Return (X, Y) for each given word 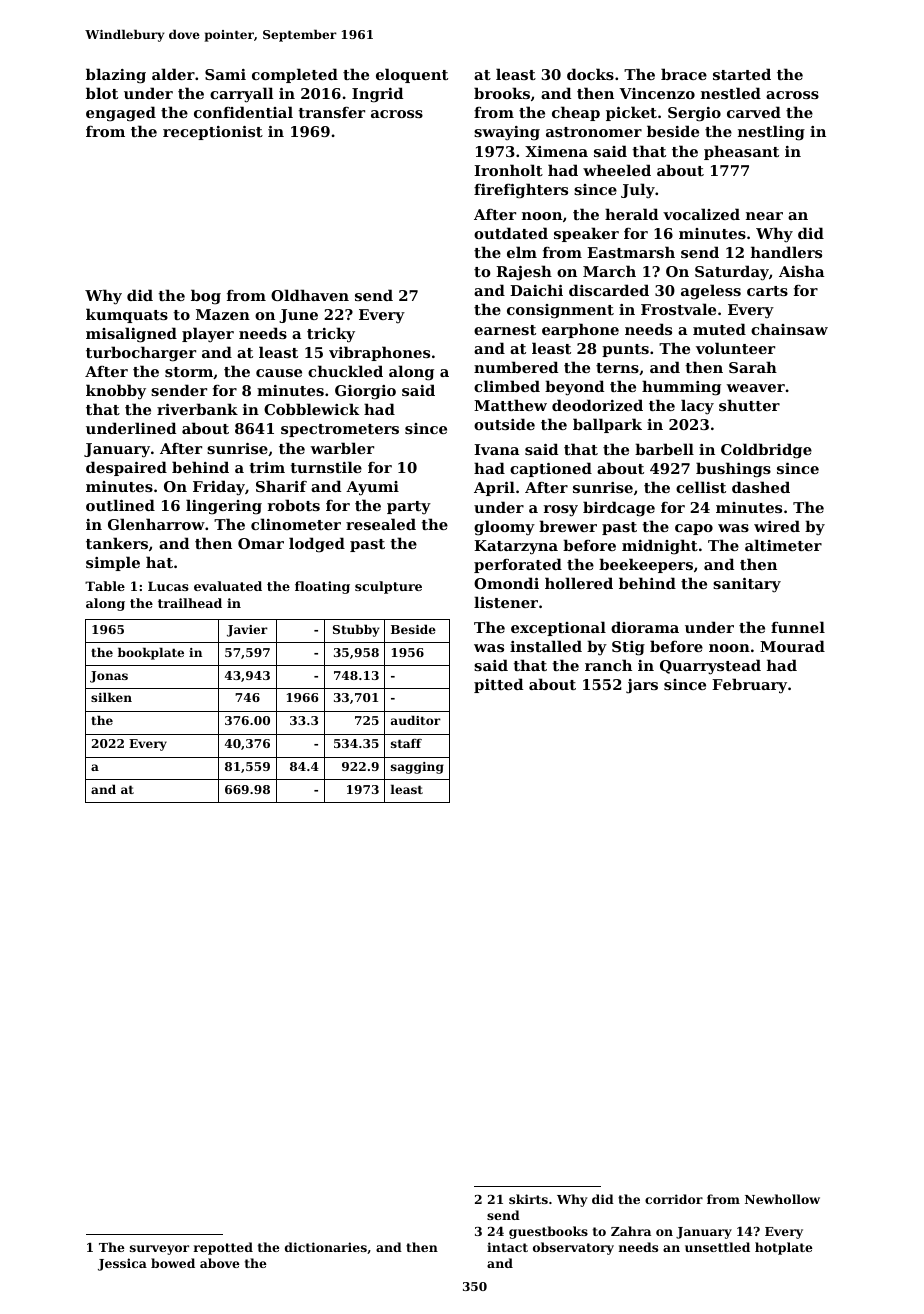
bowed (173, 1263)
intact (507, 1247)
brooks (502, 93)
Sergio (694, 114)
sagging (417, 768)
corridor (674, 1199)
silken (111, 697)
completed (295, 75)
